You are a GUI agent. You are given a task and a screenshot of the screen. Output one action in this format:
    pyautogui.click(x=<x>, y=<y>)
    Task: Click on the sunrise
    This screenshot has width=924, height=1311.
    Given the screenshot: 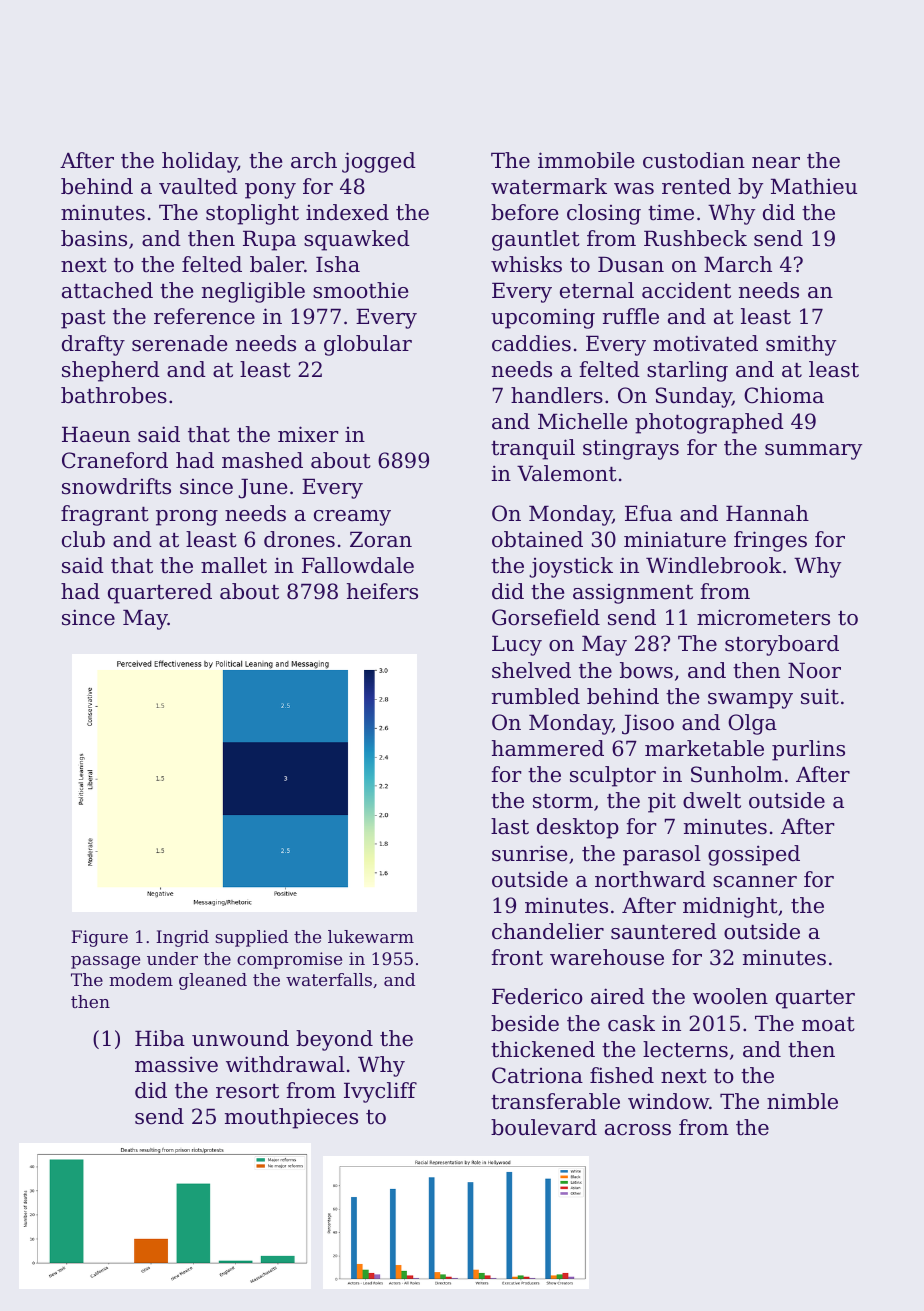 What is the action you would take?
    pyautogui.click(x=529, y=853)
